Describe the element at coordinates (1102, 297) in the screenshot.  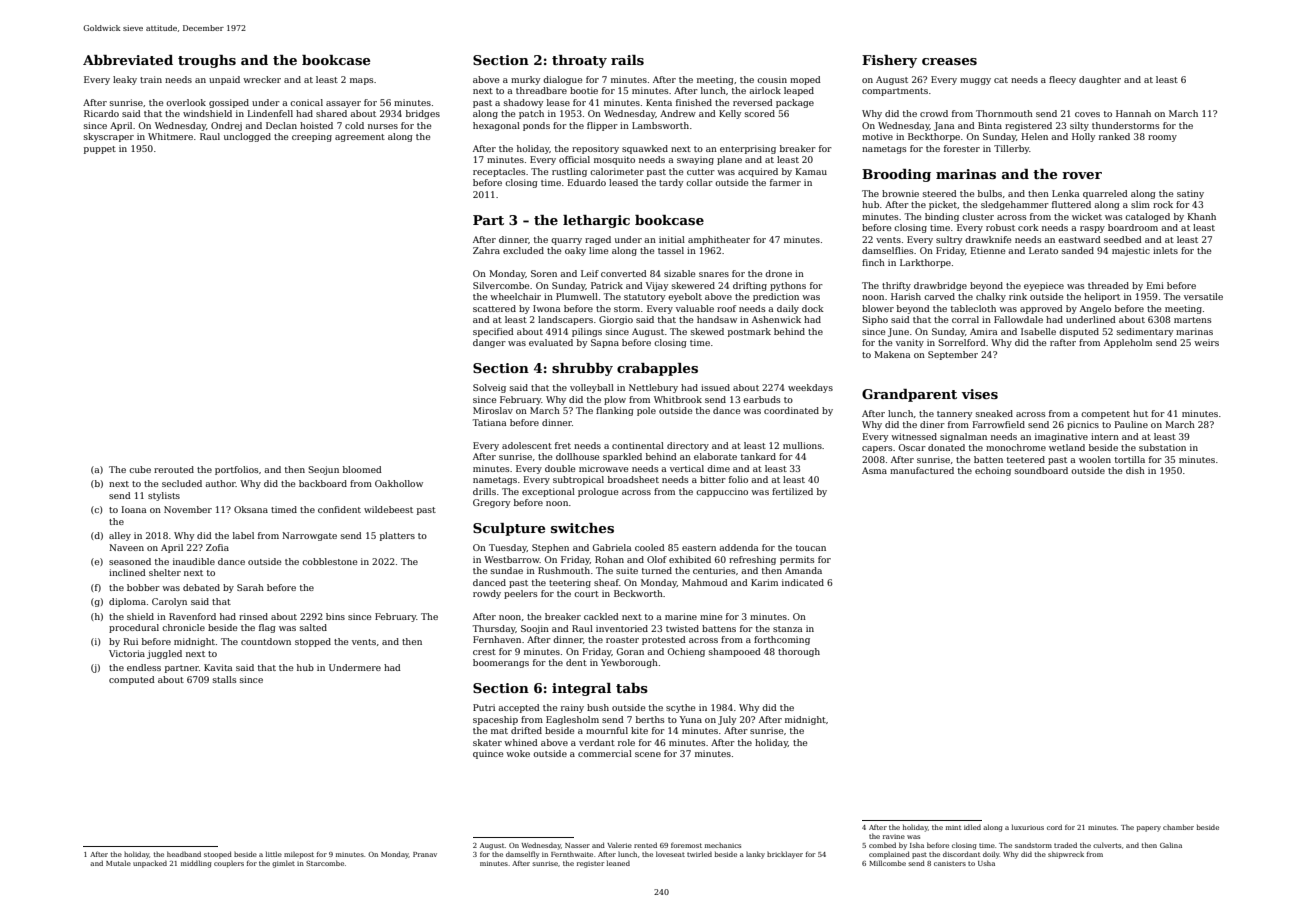
I see `heliport` at that location.
